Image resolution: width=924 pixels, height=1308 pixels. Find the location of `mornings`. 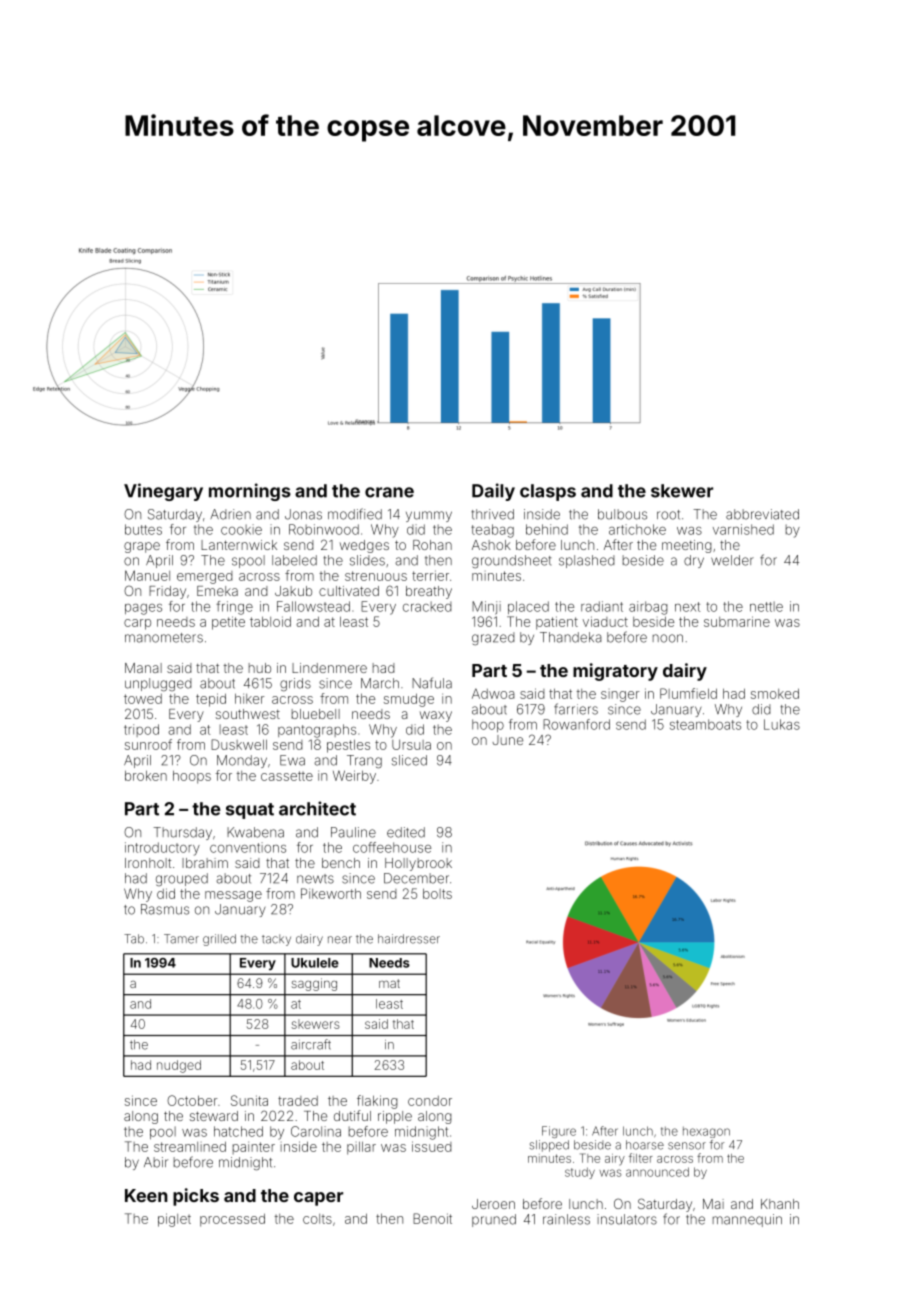

mornings is located at coordinates (250, 492).
